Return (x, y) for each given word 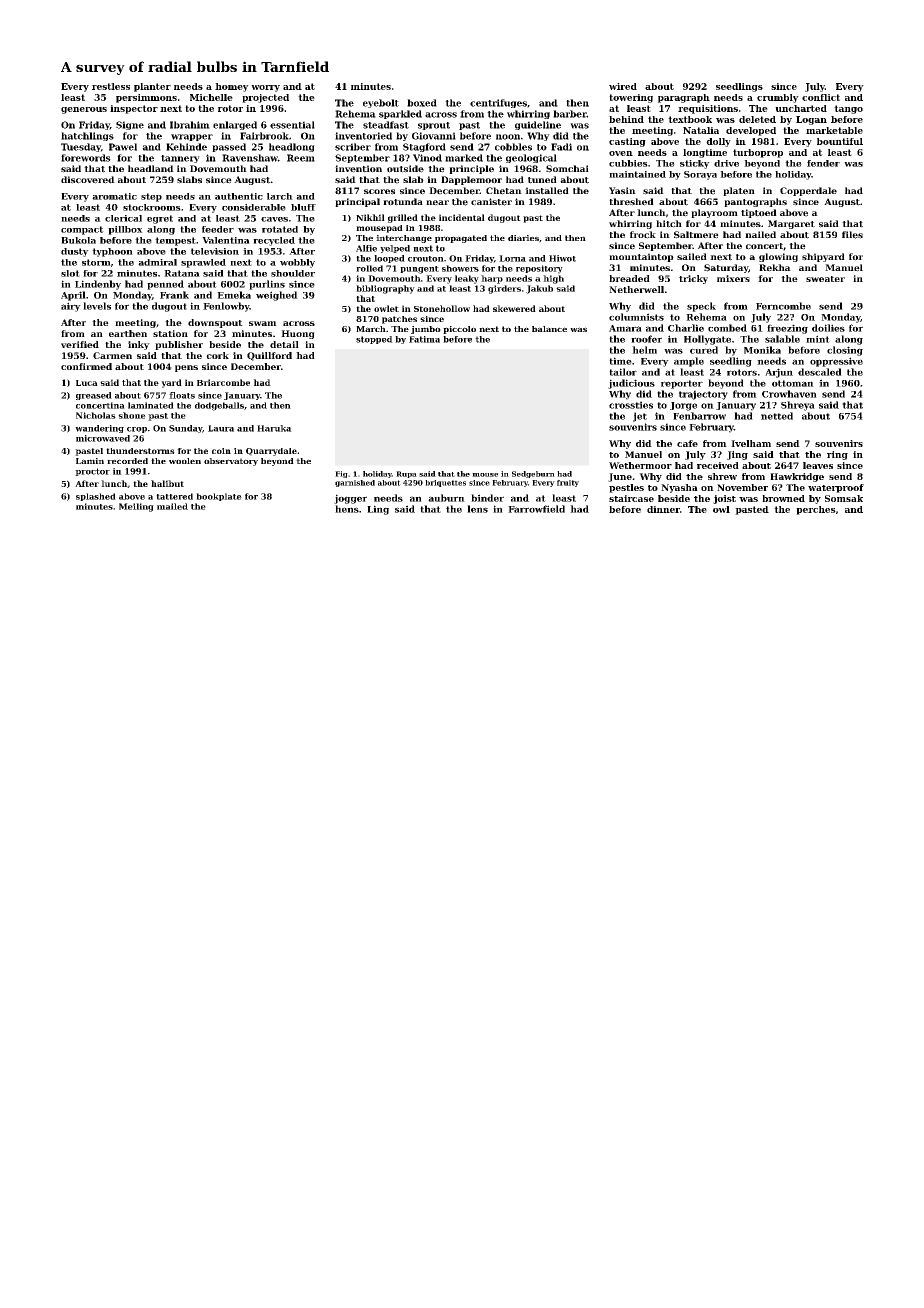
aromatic (114, 196)
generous (84, 110)
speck (701, 307)
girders (504, 289)
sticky (695, 164)
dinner (663, 509)
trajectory (703, 395)
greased (94, 396)
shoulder (293, 273)
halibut (167, 483)
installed (547, 191)
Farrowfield (536, 509)
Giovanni (434, 136)
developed (751, 131)
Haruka (274, 428)
